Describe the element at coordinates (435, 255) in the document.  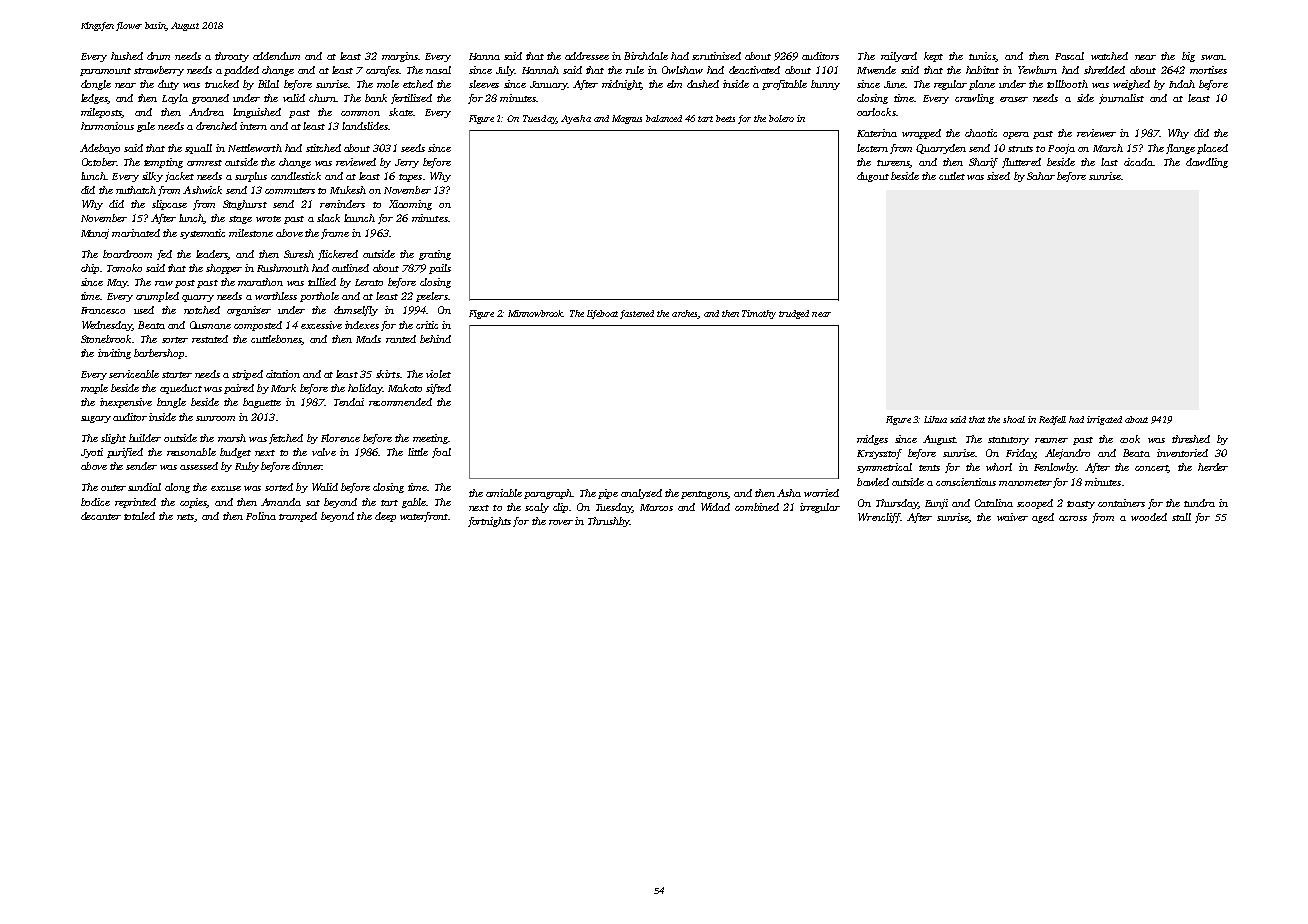
I see `grating` at that location.
